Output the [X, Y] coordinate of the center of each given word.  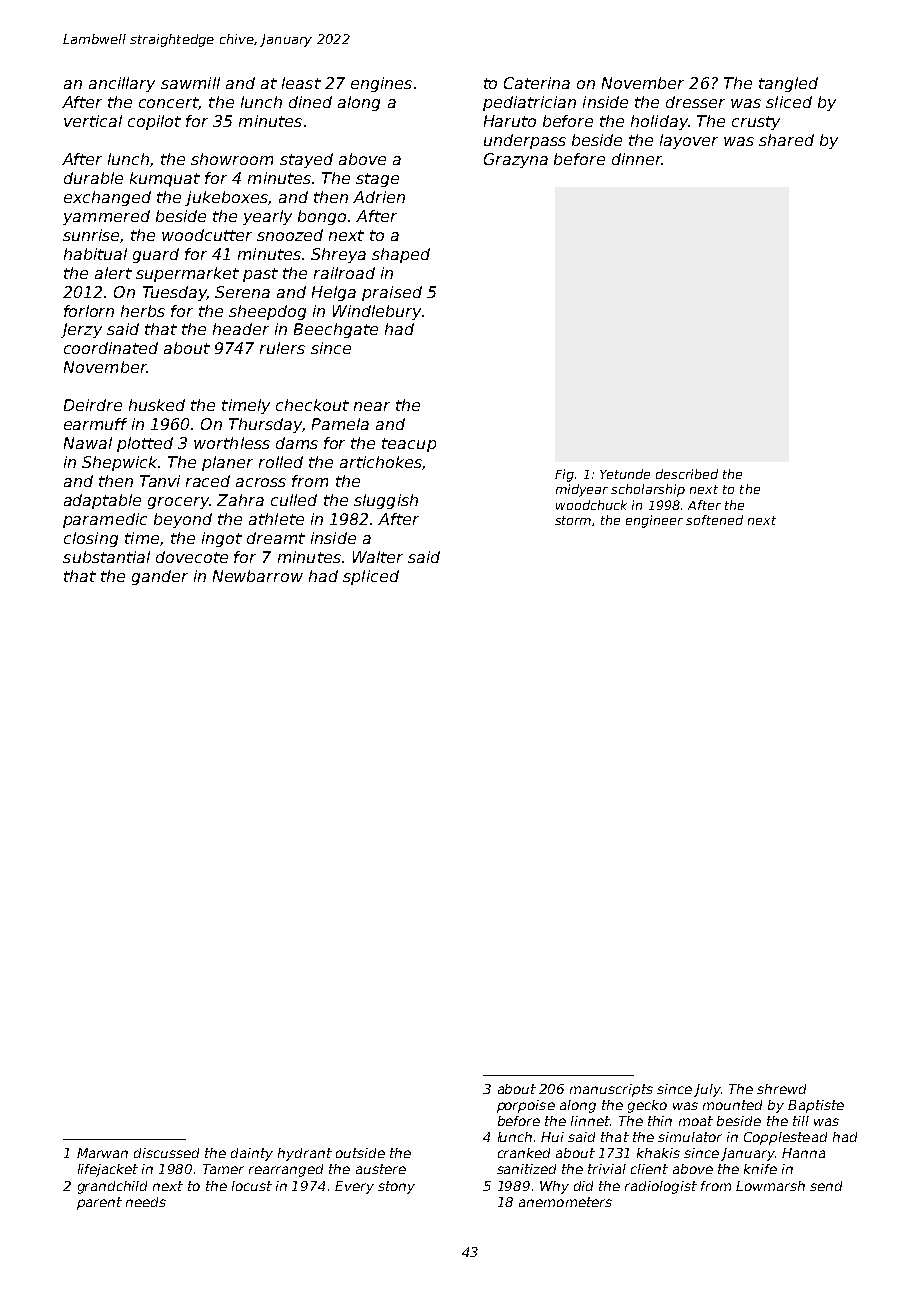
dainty [252, 1154]
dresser [695, 102]
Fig [564, 475]
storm [573, 520]
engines [381, 84]
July [707, 1090]
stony [396, 1187]
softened [714, 520]
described [687, 474]
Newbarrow [258, 576]
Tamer [223, 1169]
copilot [154, 122]
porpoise [526, 1106]
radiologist [661, 1187]
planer [227, 463]
